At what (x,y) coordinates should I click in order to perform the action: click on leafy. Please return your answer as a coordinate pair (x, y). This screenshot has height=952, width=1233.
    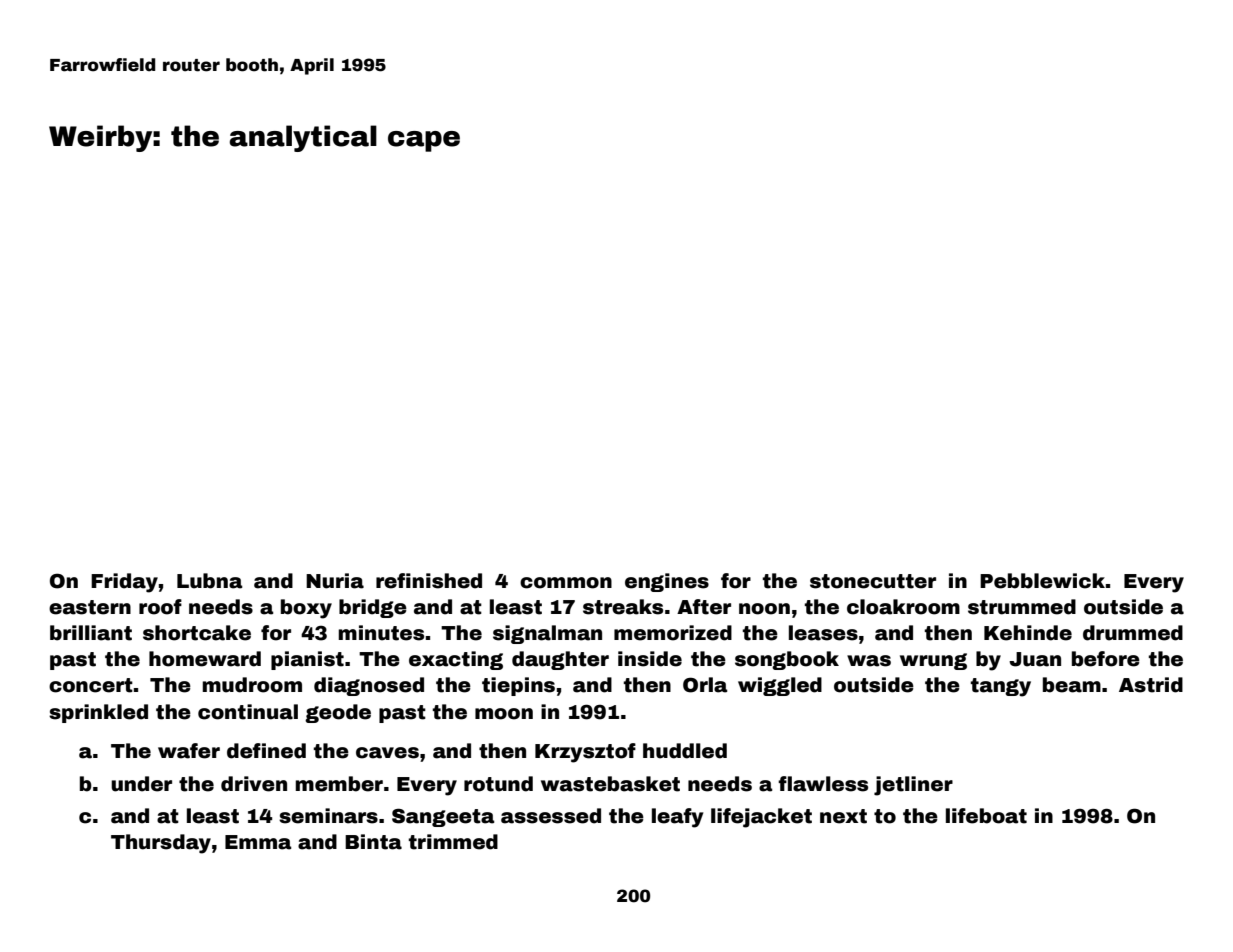
    Looking at the image, I should click on (677, 818).
